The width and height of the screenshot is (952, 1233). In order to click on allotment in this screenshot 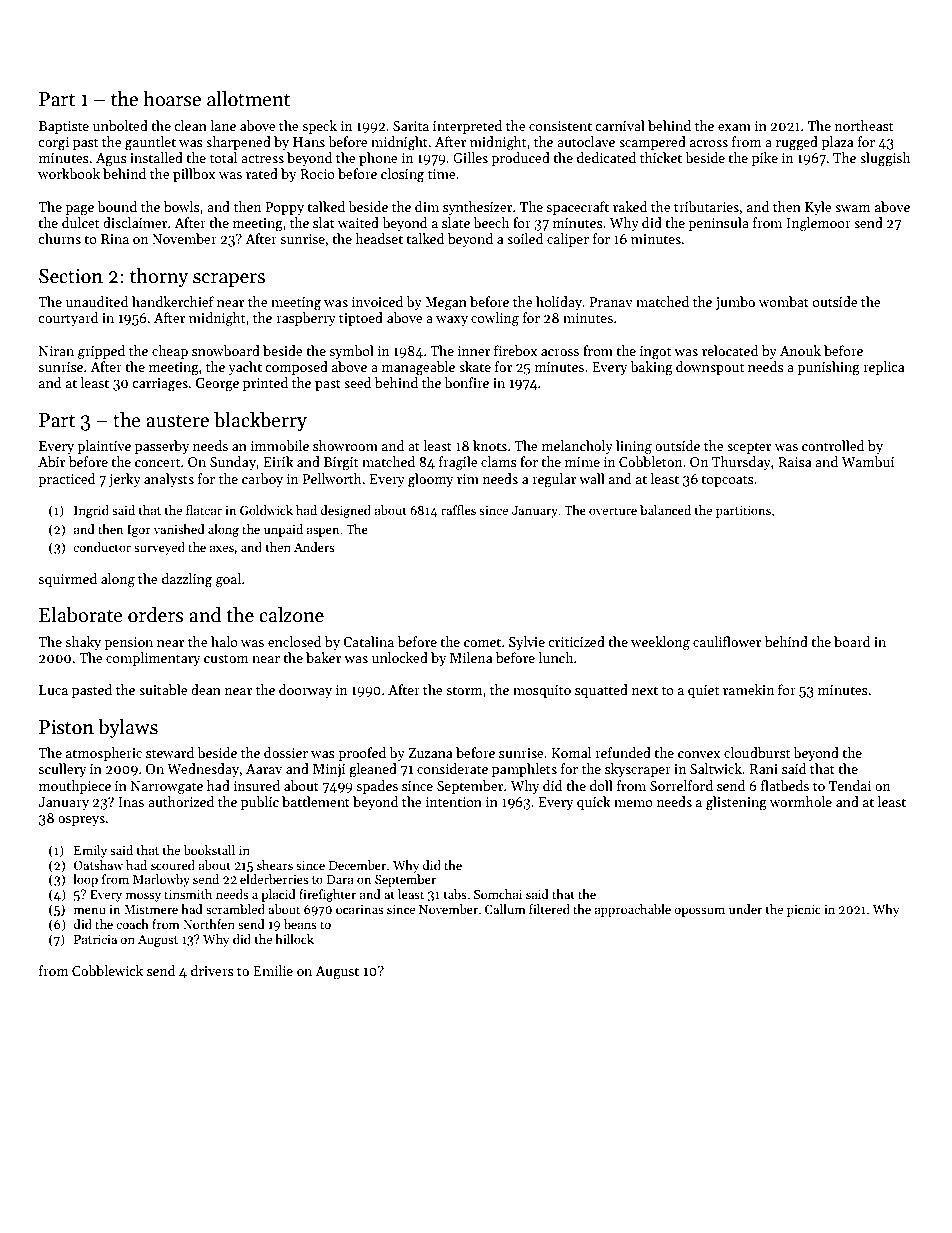, I will do `click(248, 99)`.
